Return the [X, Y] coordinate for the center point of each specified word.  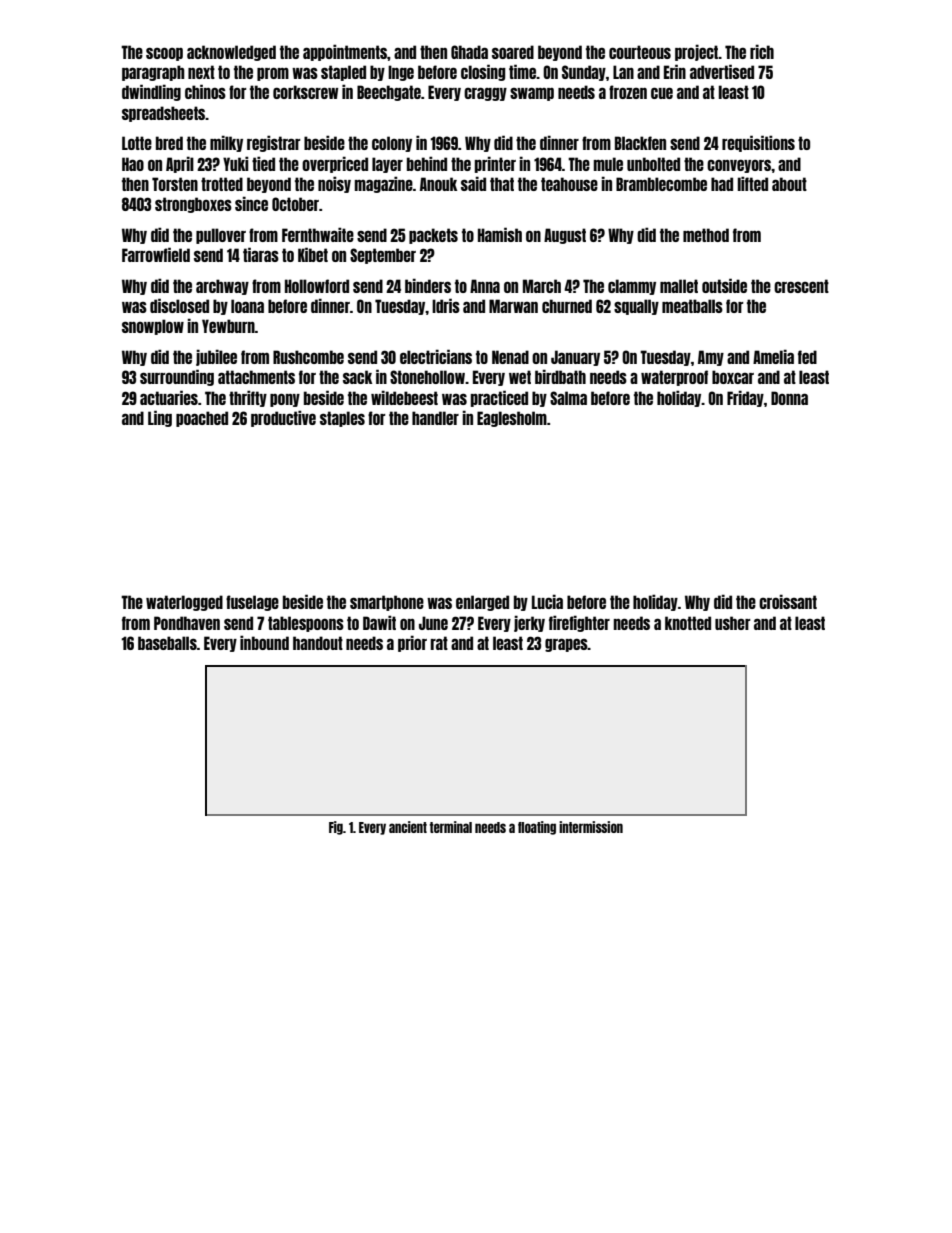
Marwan [513, 306]
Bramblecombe [661, 184]
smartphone [387, 603]
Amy [711, 358]
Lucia [547, 601]
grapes [566, 645]
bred [169, 143]
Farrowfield [156, 254]
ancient [408, 827]
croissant [788, 601]
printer [495, 164]
